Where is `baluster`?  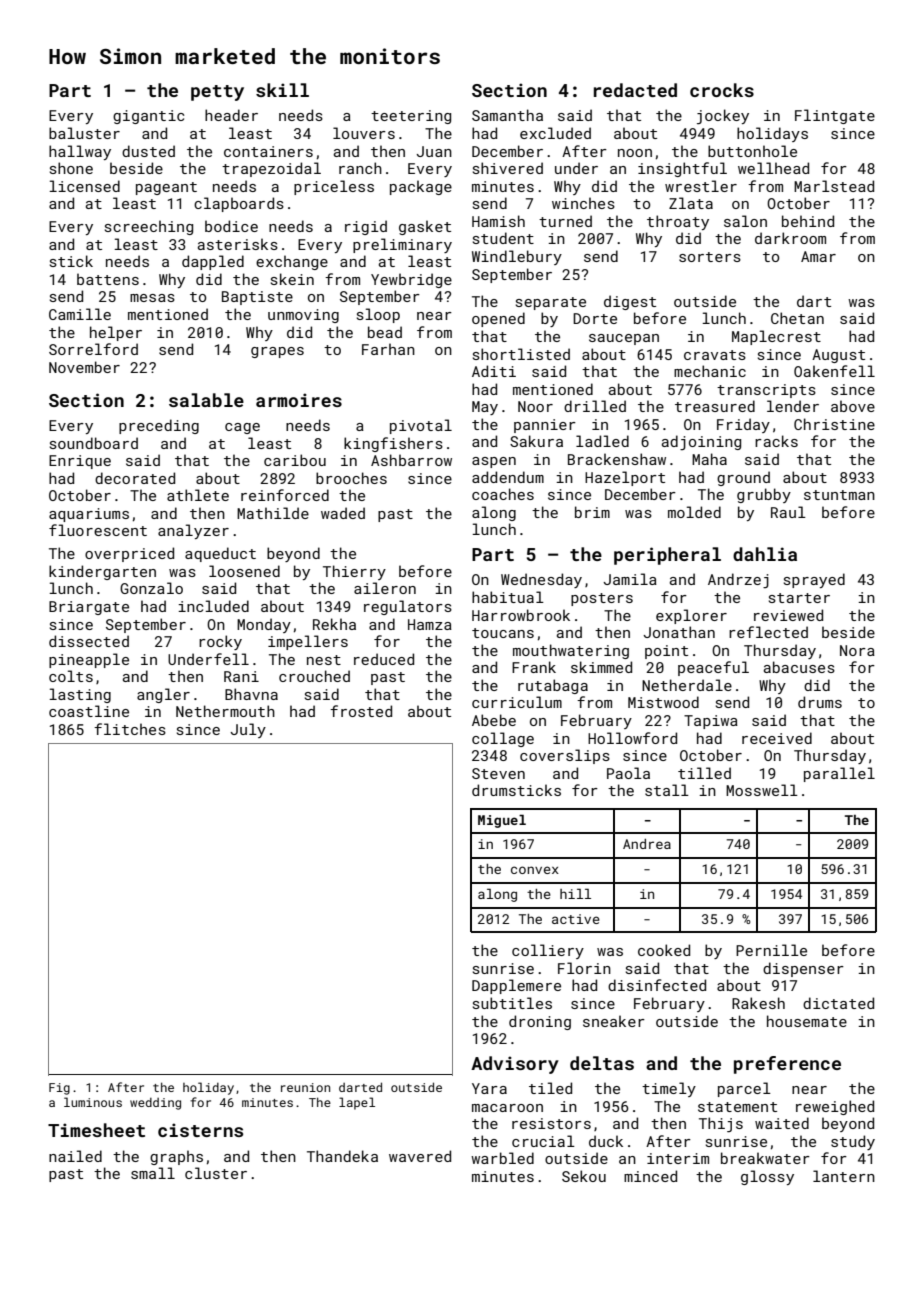 baluster is located at coordinates (84, 133).
